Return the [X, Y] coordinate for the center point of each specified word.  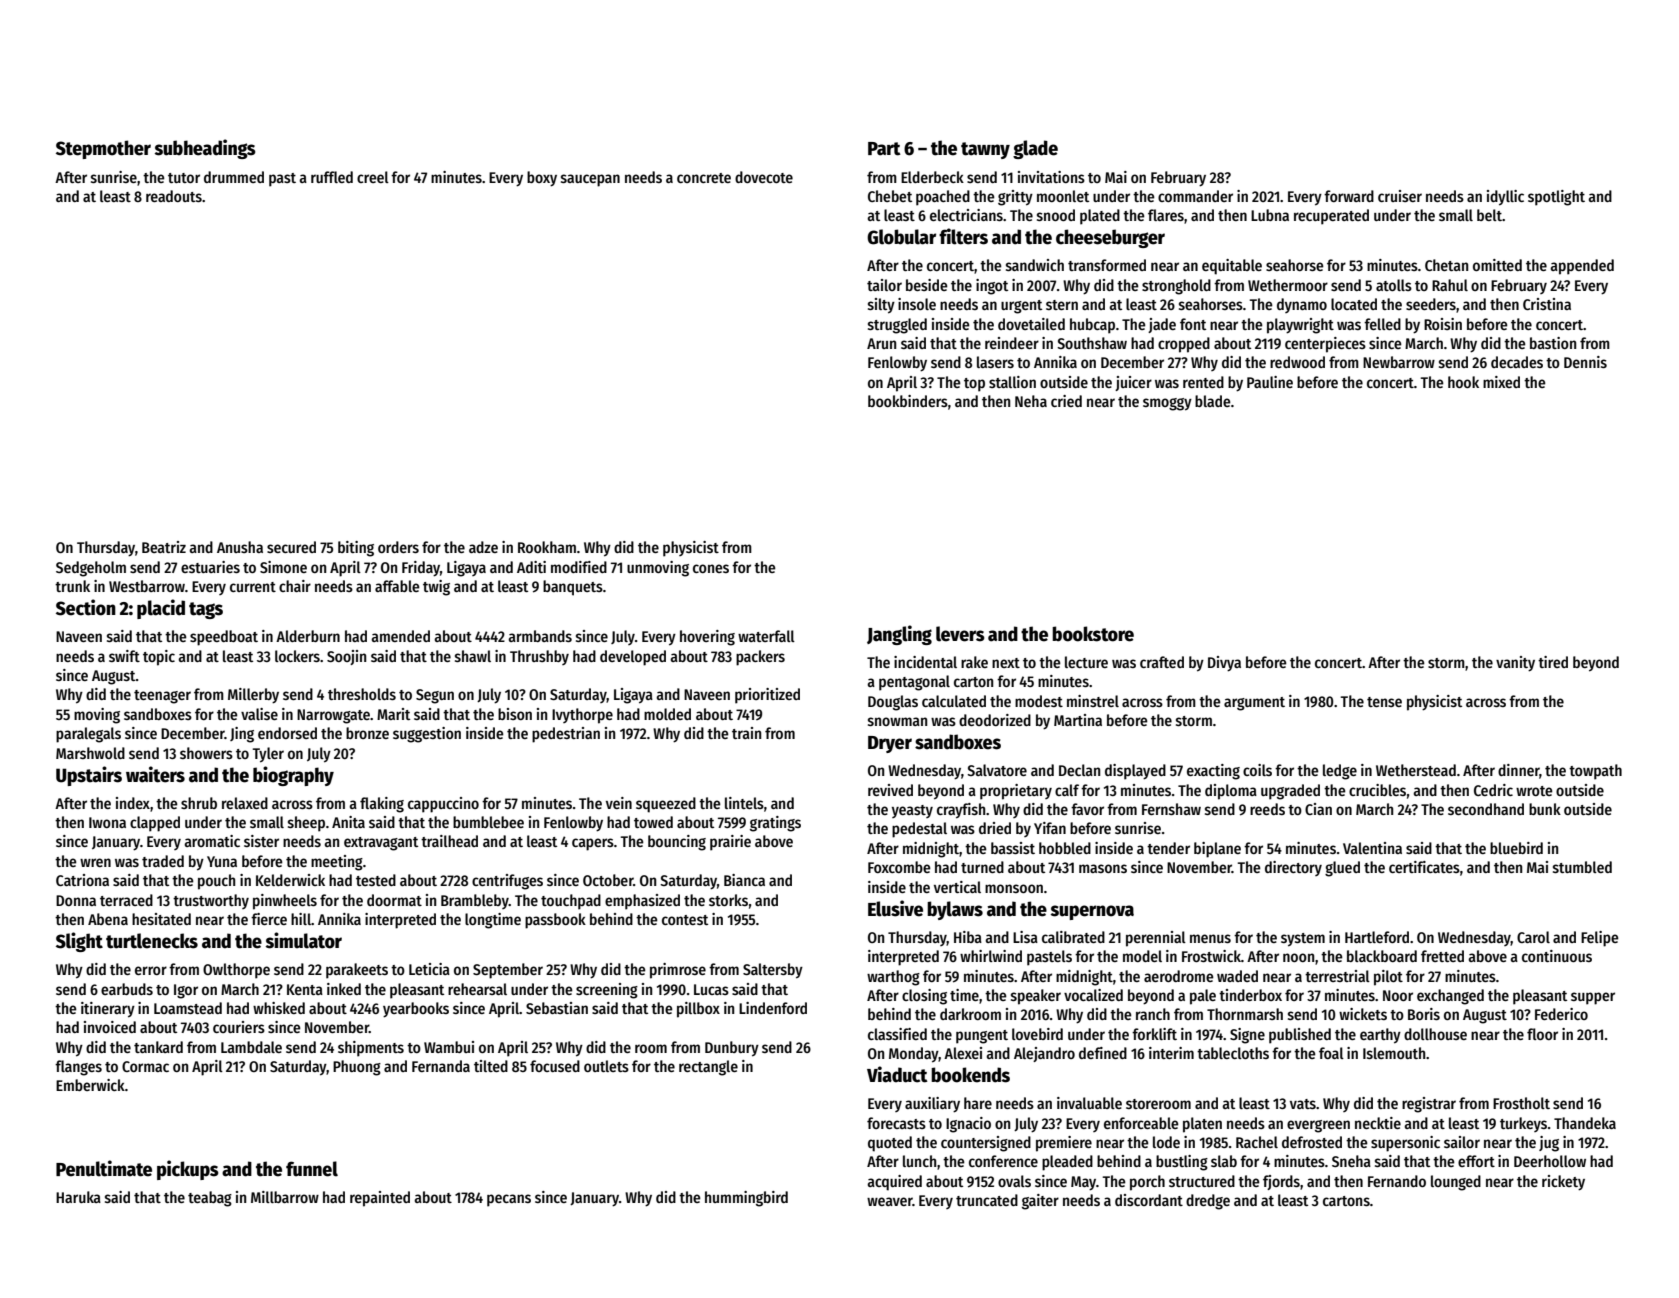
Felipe [1600, 939]
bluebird [1516, 848]
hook [1463, 382]
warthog [893, 978]
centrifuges [507, 882]
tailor [884, 285]
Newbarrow [1399, 362]
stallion [1012, 382]
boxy [542, 179]
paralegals [88, 735]
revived [890, 790]
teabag [210, 1199]
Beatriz [164, 547]
